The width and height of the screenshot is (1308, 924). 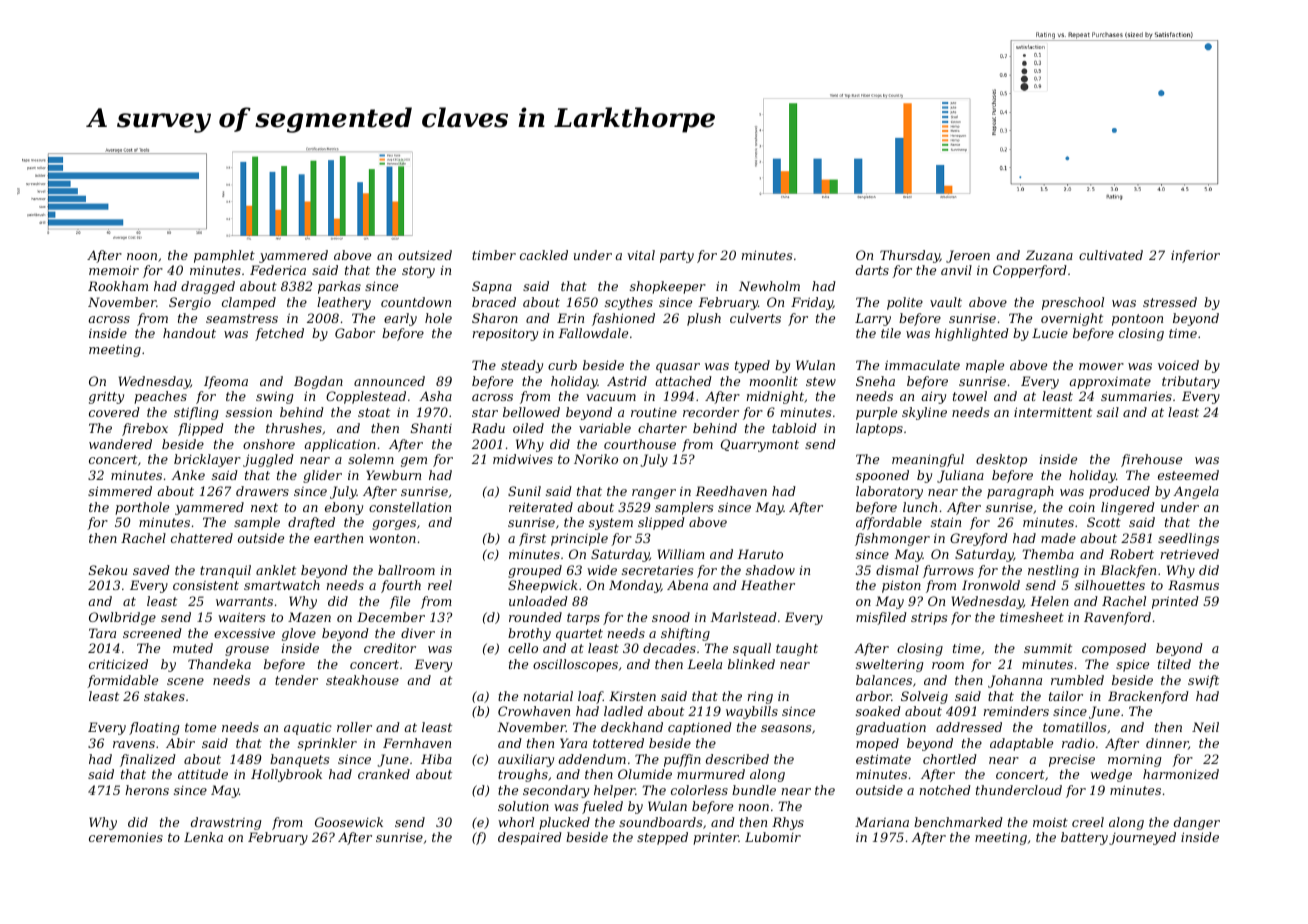 What do you see at coordinates (126, 837) in the screenshot?
I see `ceremonies` at bounding box center [126, 837].
